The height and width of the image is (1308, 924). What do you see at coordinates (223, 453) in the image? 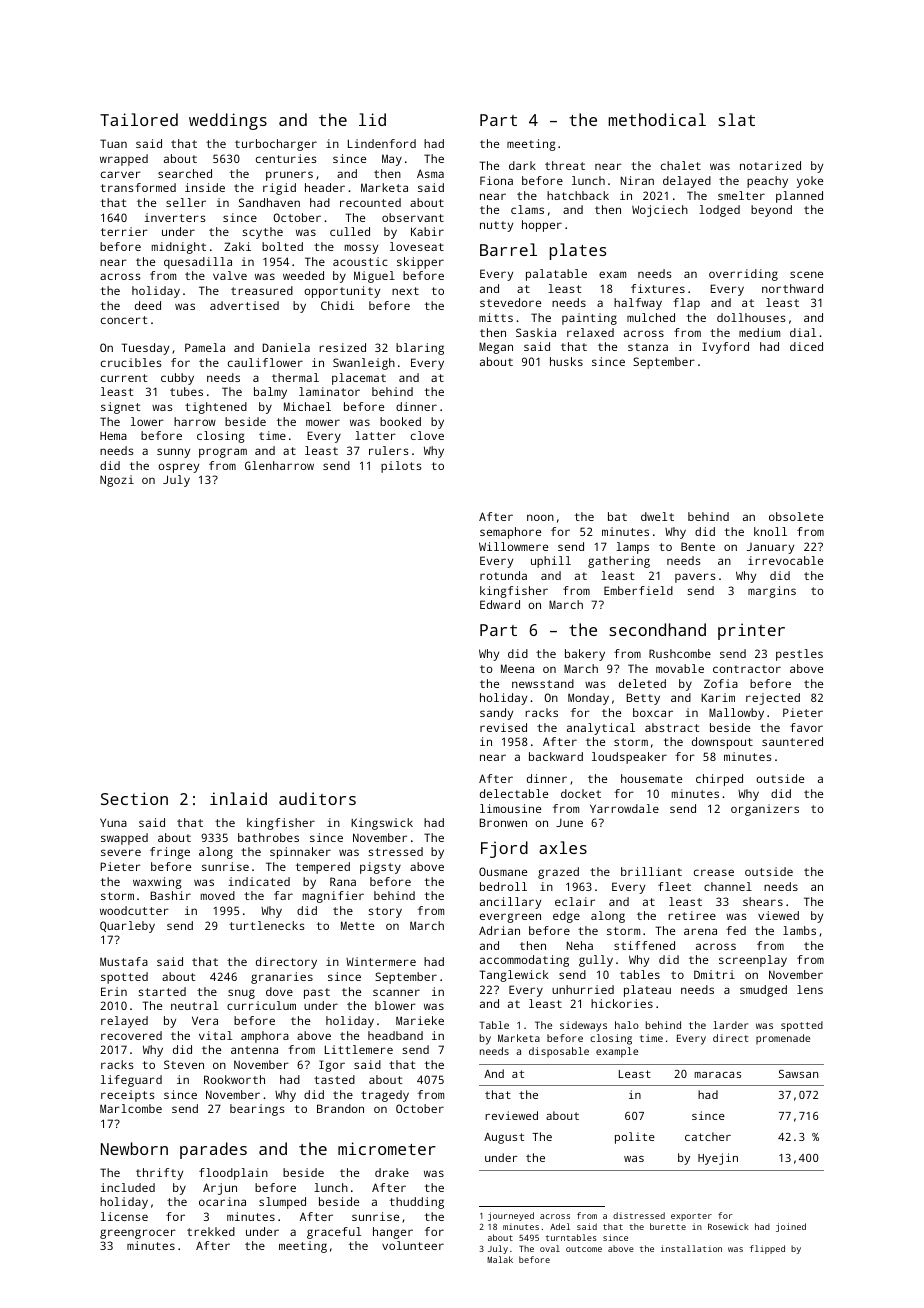
I see `program` at bounding box center [223, 453].
